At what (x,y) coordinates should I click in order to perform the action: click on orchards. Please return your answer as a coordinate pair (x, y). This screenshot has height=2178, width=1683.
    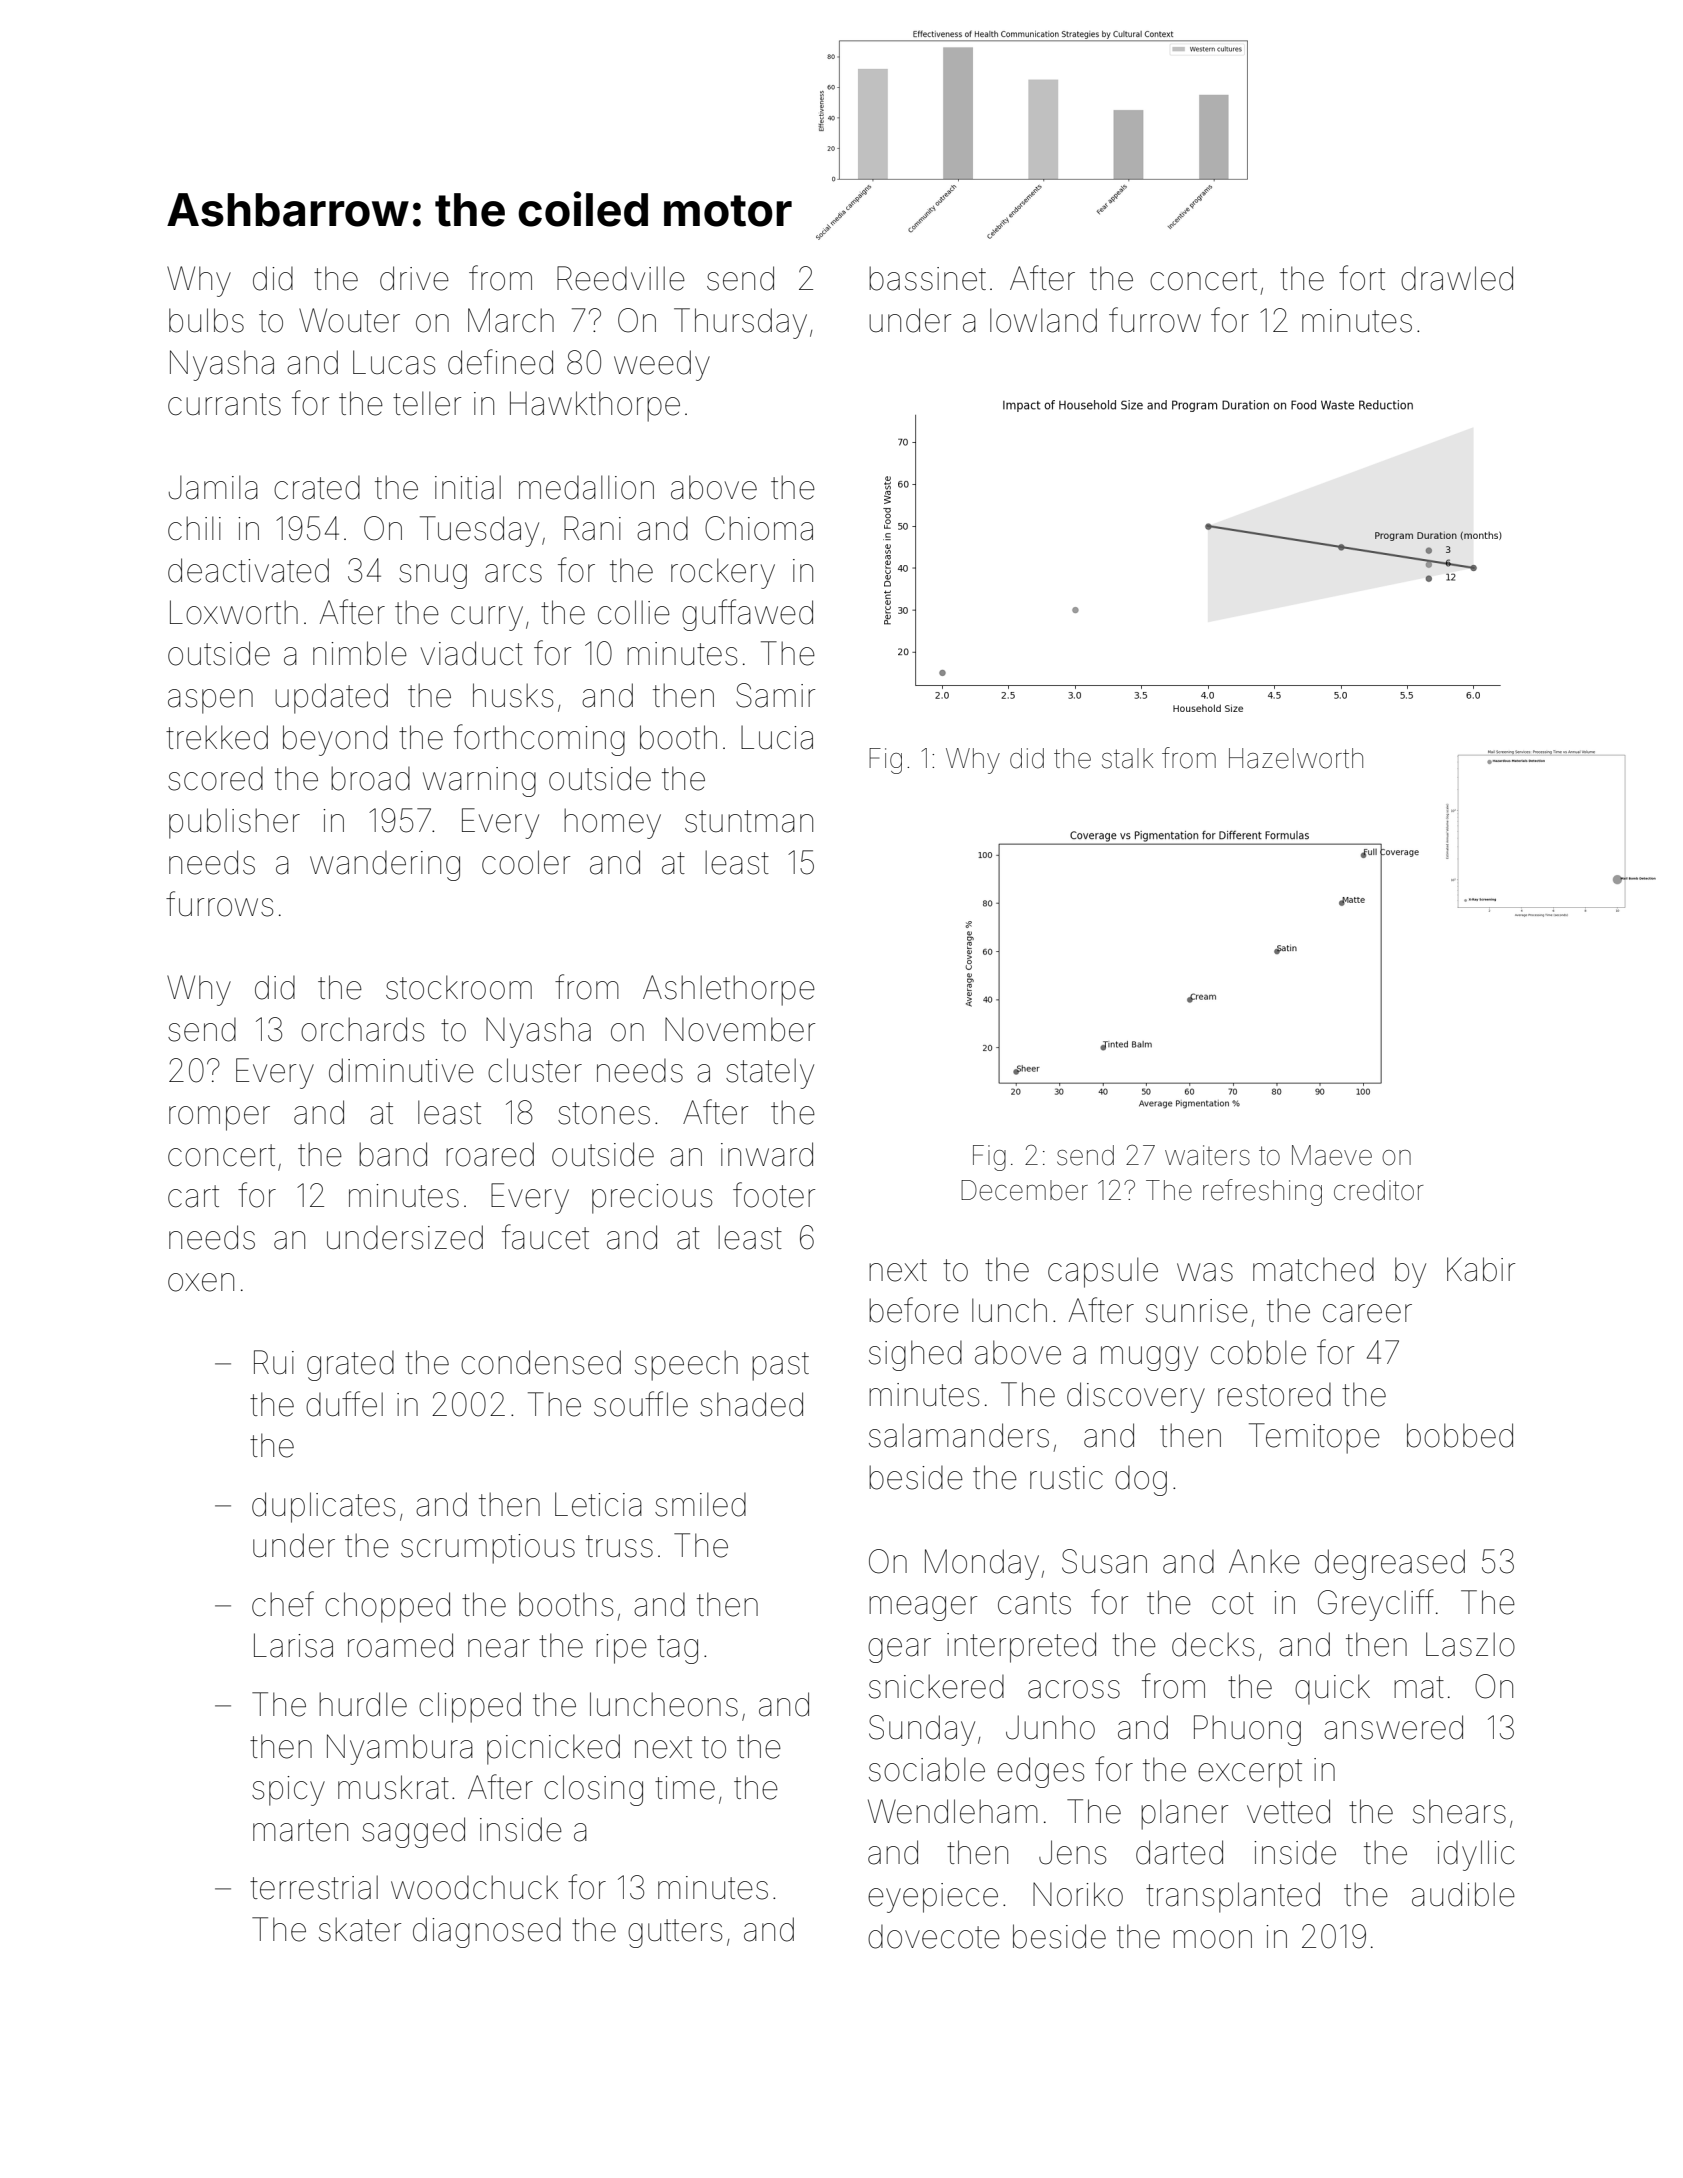
    Looking at the image, I should click on (362, 1029).
